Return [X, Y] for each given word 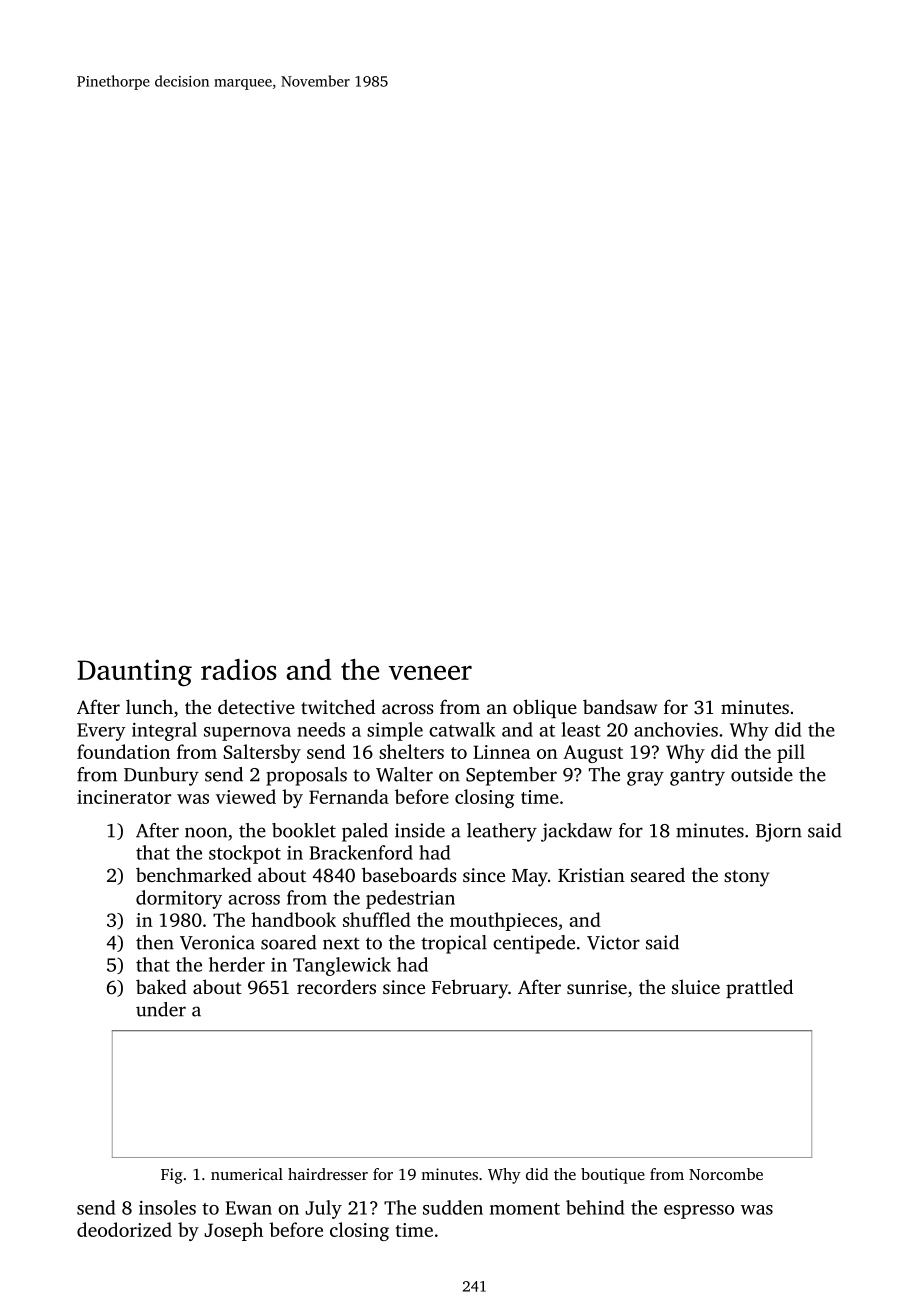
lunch [149, 706]
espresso [699, 1212]
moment [525, 1209]
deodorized [124, 1229]
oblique [545, 708]
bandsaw [620, 706]
